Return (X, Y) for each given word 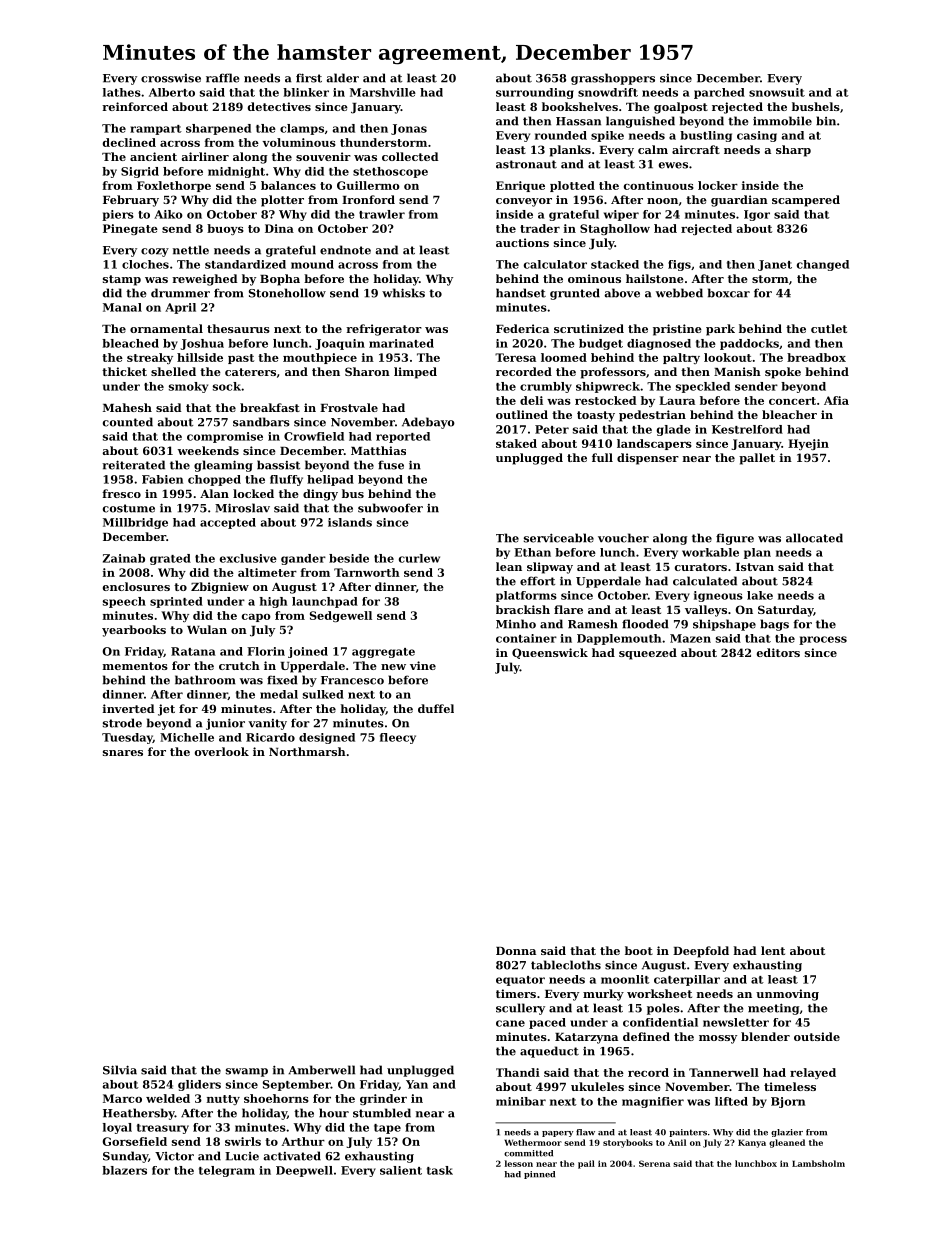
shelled (173, 371)
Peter (552, 429)
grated (170, 559)
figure (735, 539)
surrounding (535, 93)
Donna (516, 951)
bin (826, 121)
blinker (306, 92)
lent (773, 950)
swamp (247, 1072)
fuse (391, 465)
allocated (814, 538)
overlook (222, 751)
